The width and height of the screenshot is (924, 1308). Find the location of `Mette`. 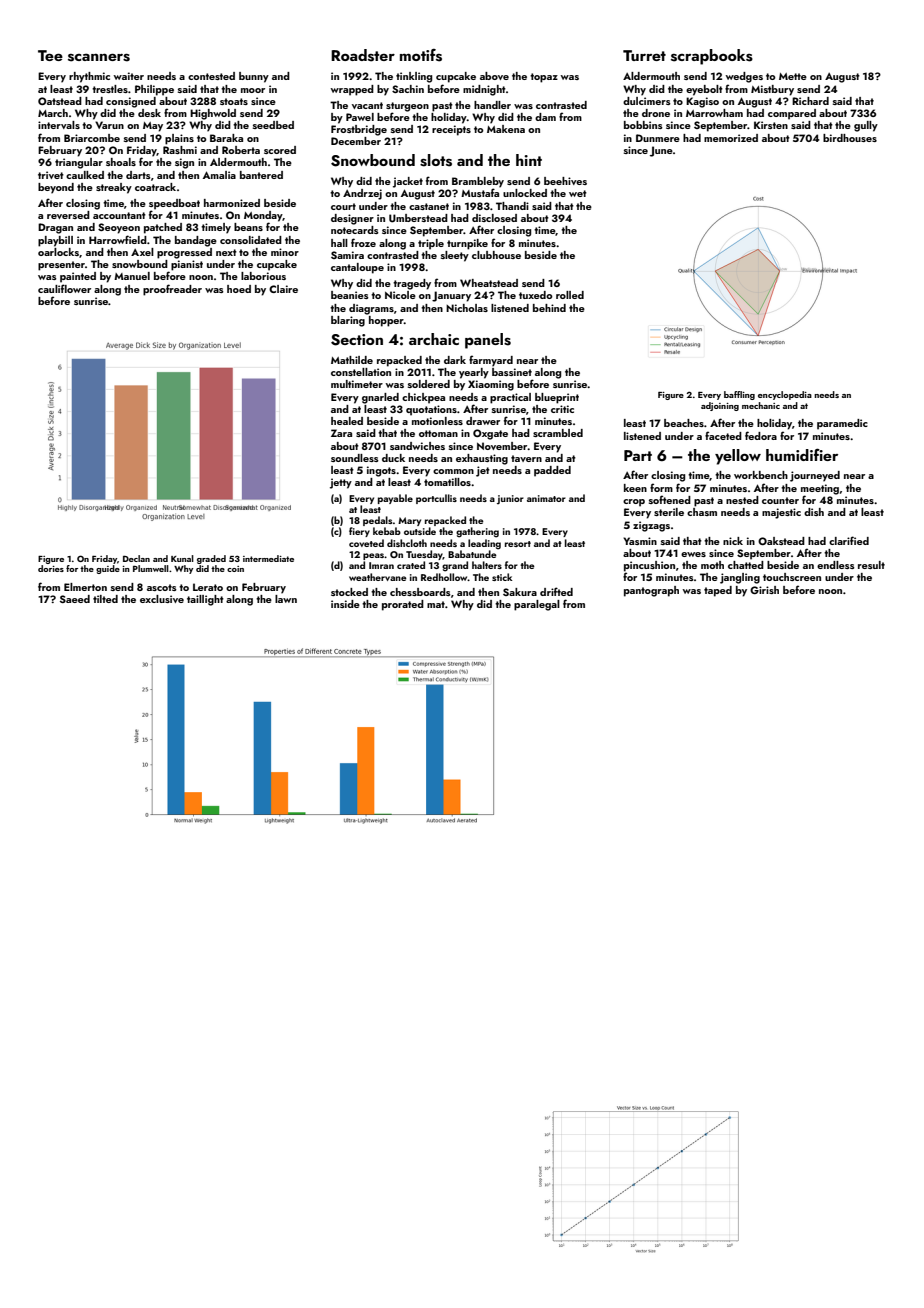

Mette is located at coordinates (793, 76).
